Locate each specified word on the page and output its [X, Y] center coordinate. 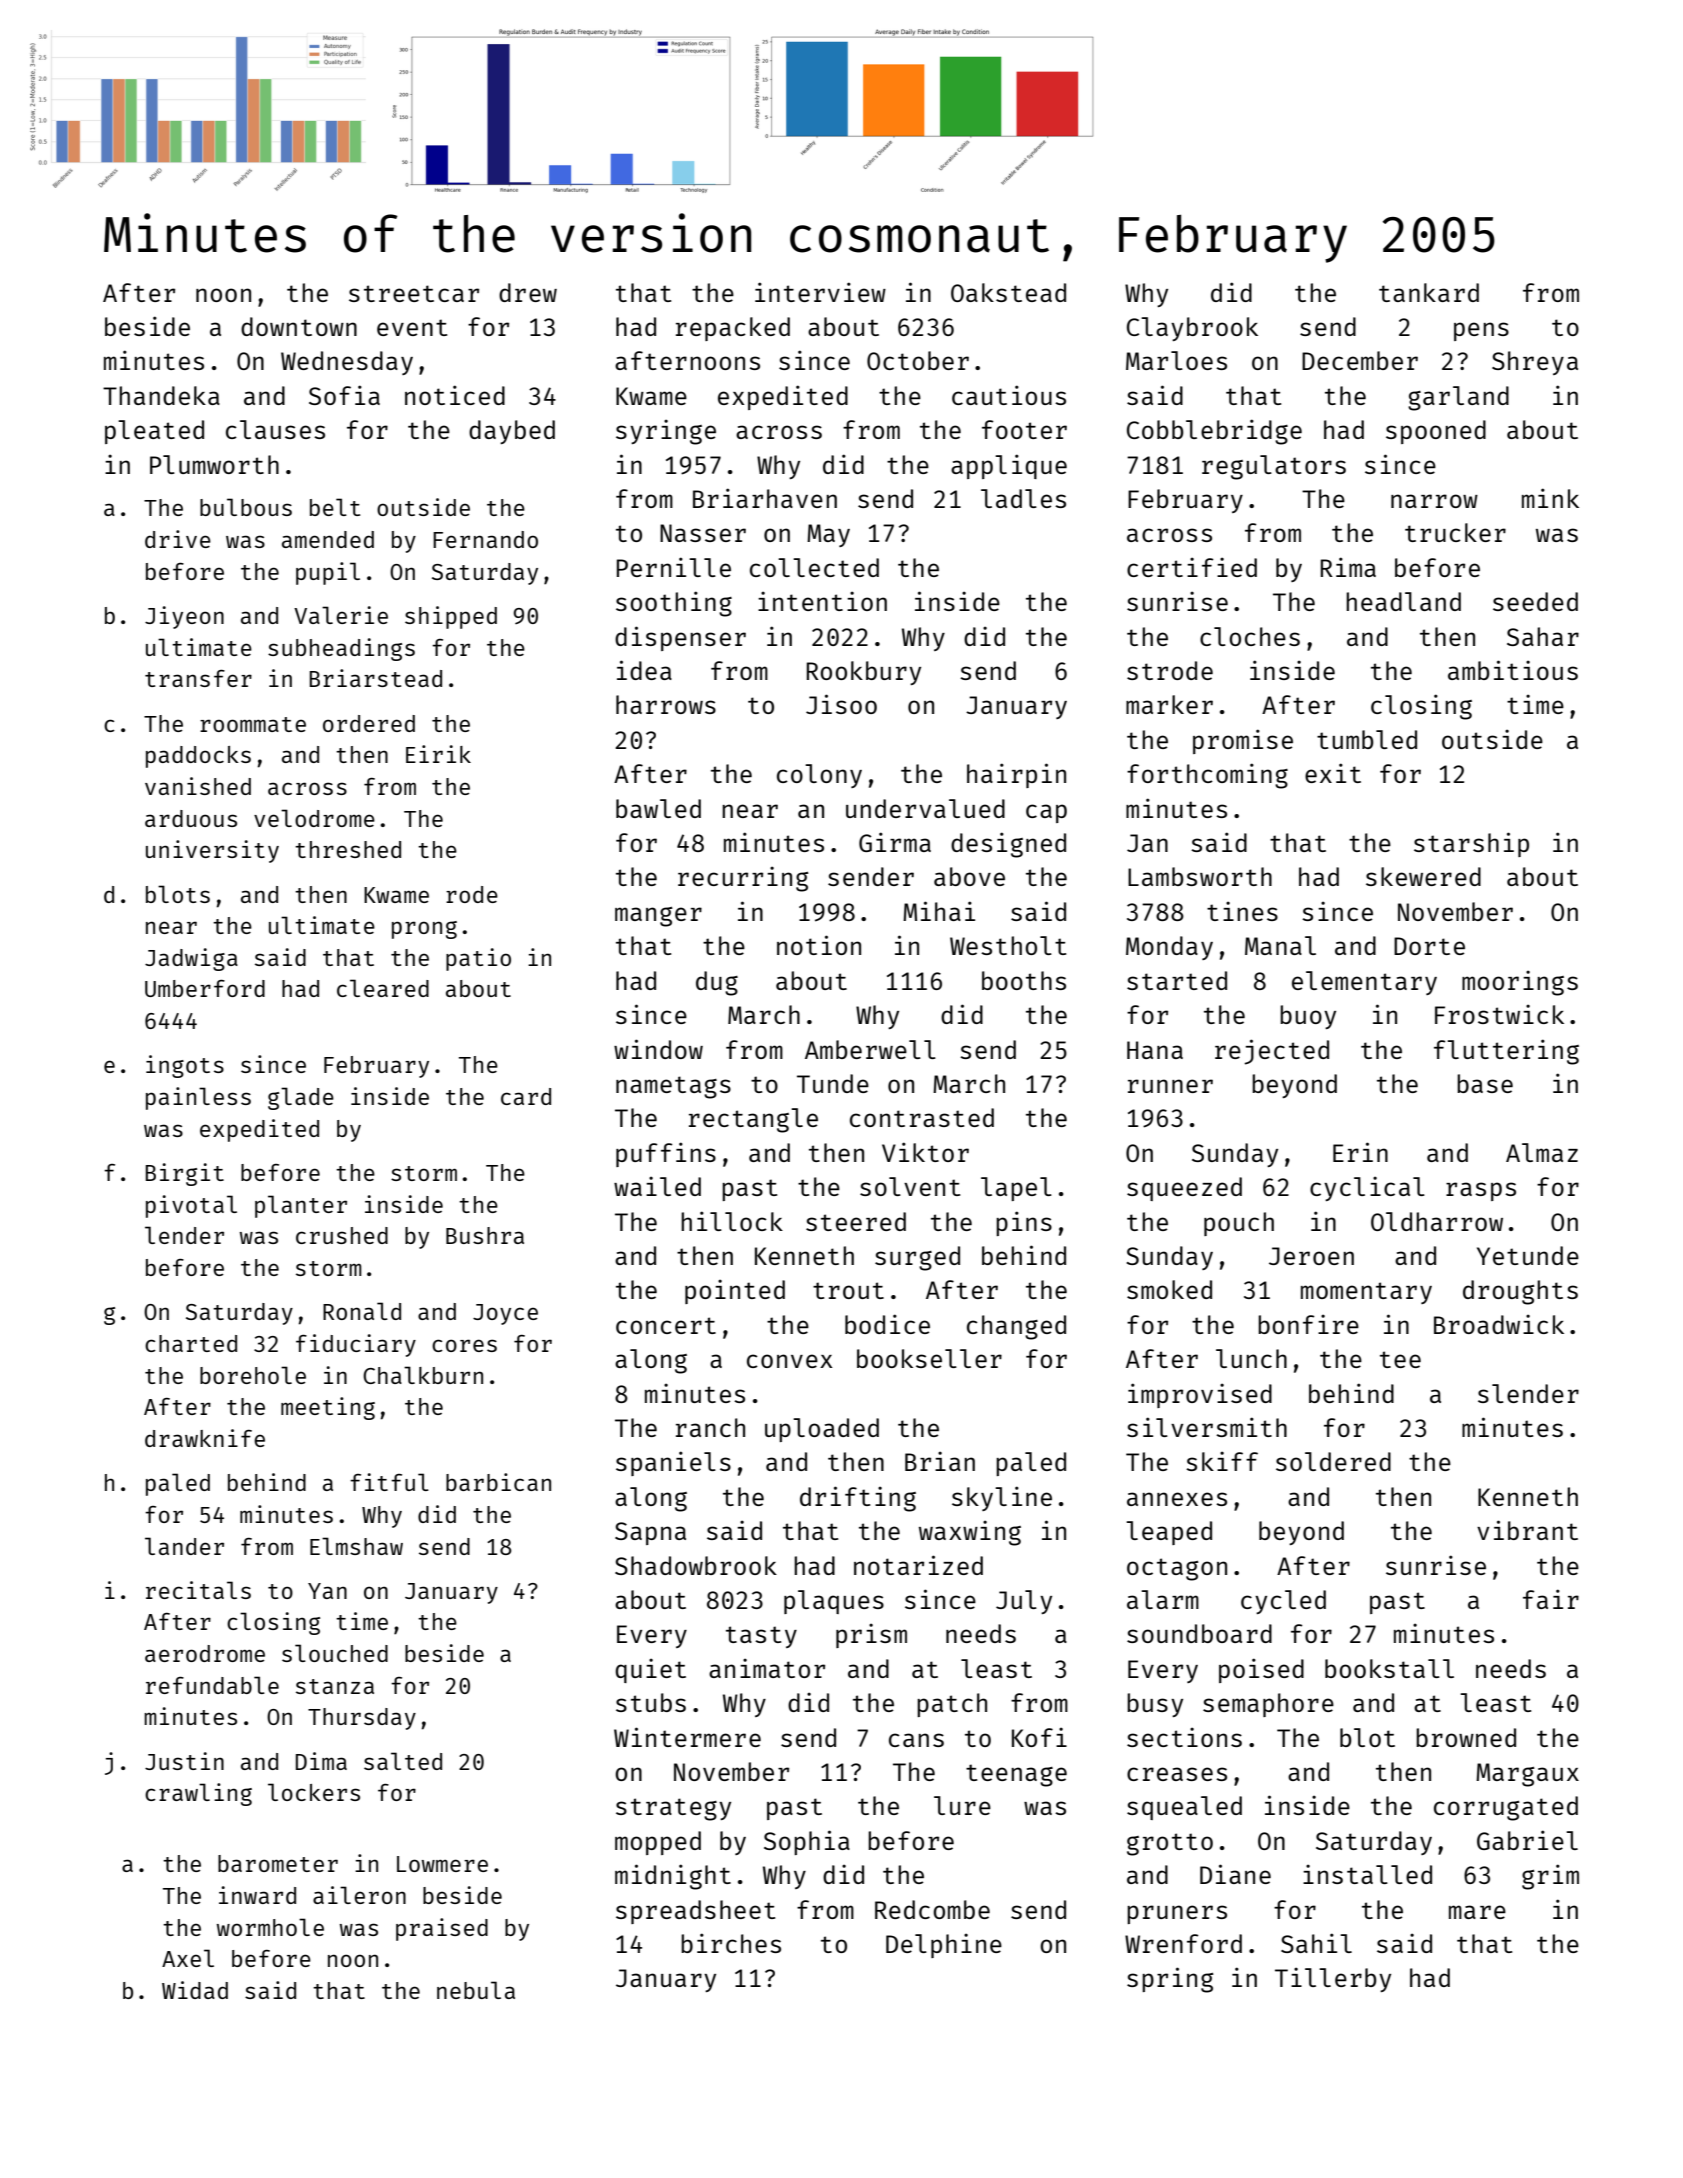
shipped [451, 617]
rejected [1272, 1052]
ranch [710, 1427]
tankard [1429, 292]
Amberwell [870, 1049]
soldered [1333, 1461]
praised [442, 1929]
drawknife [205, 1438]
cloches [1250, 636]
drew [528, 292]
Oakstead [1008, 292]
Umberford [205, 988]
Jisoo [841, 704]
